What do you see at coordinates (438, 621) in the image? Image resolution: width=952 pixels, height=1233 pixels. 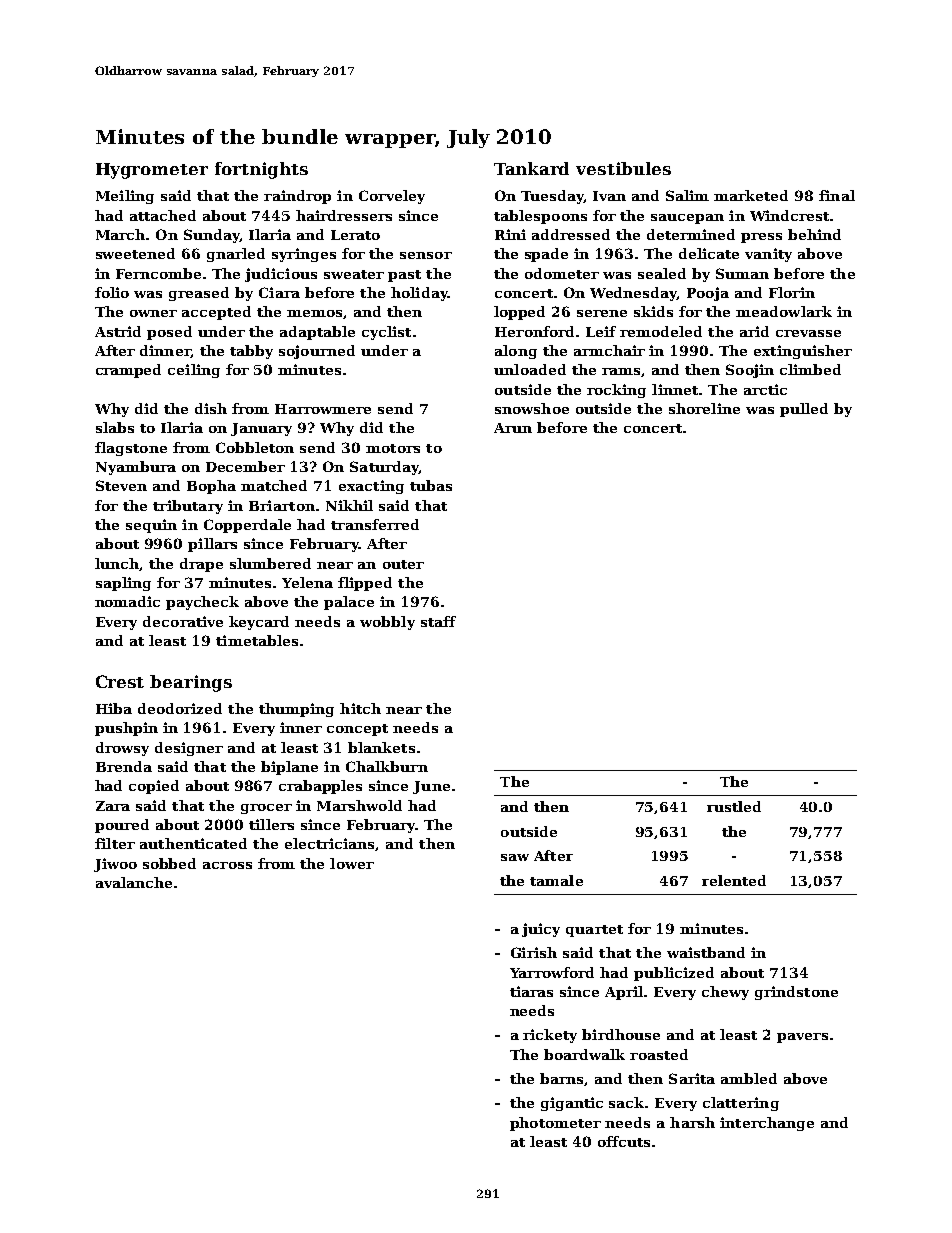 I see `staff` at bounding box center [438, 621].
